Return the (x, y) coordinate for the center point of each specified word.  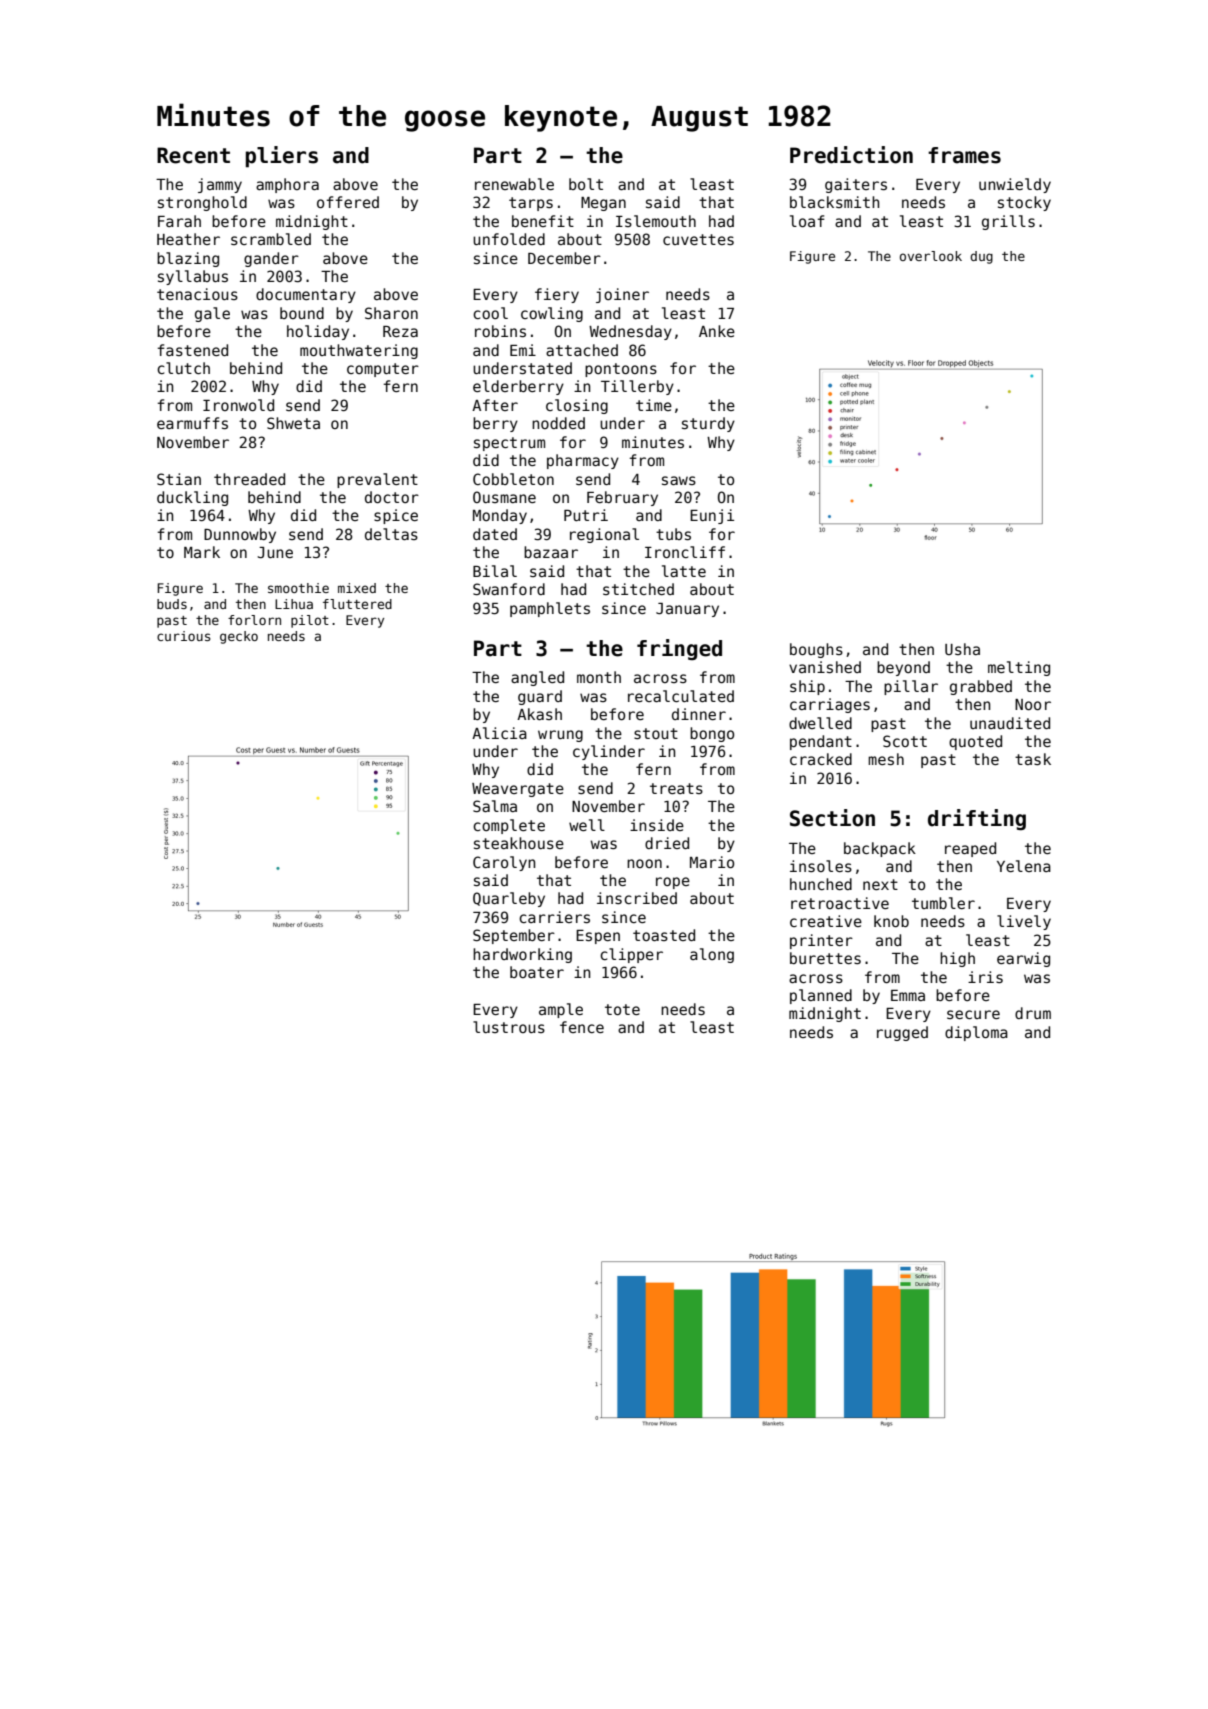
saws (679, 480)
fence (582, 1027)
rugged (902, 1033)
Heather (188, 239)
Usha (962, 649)
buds (172, 604)
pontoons (621, 370)
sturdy (708, 424)
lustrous (509, 1027)
